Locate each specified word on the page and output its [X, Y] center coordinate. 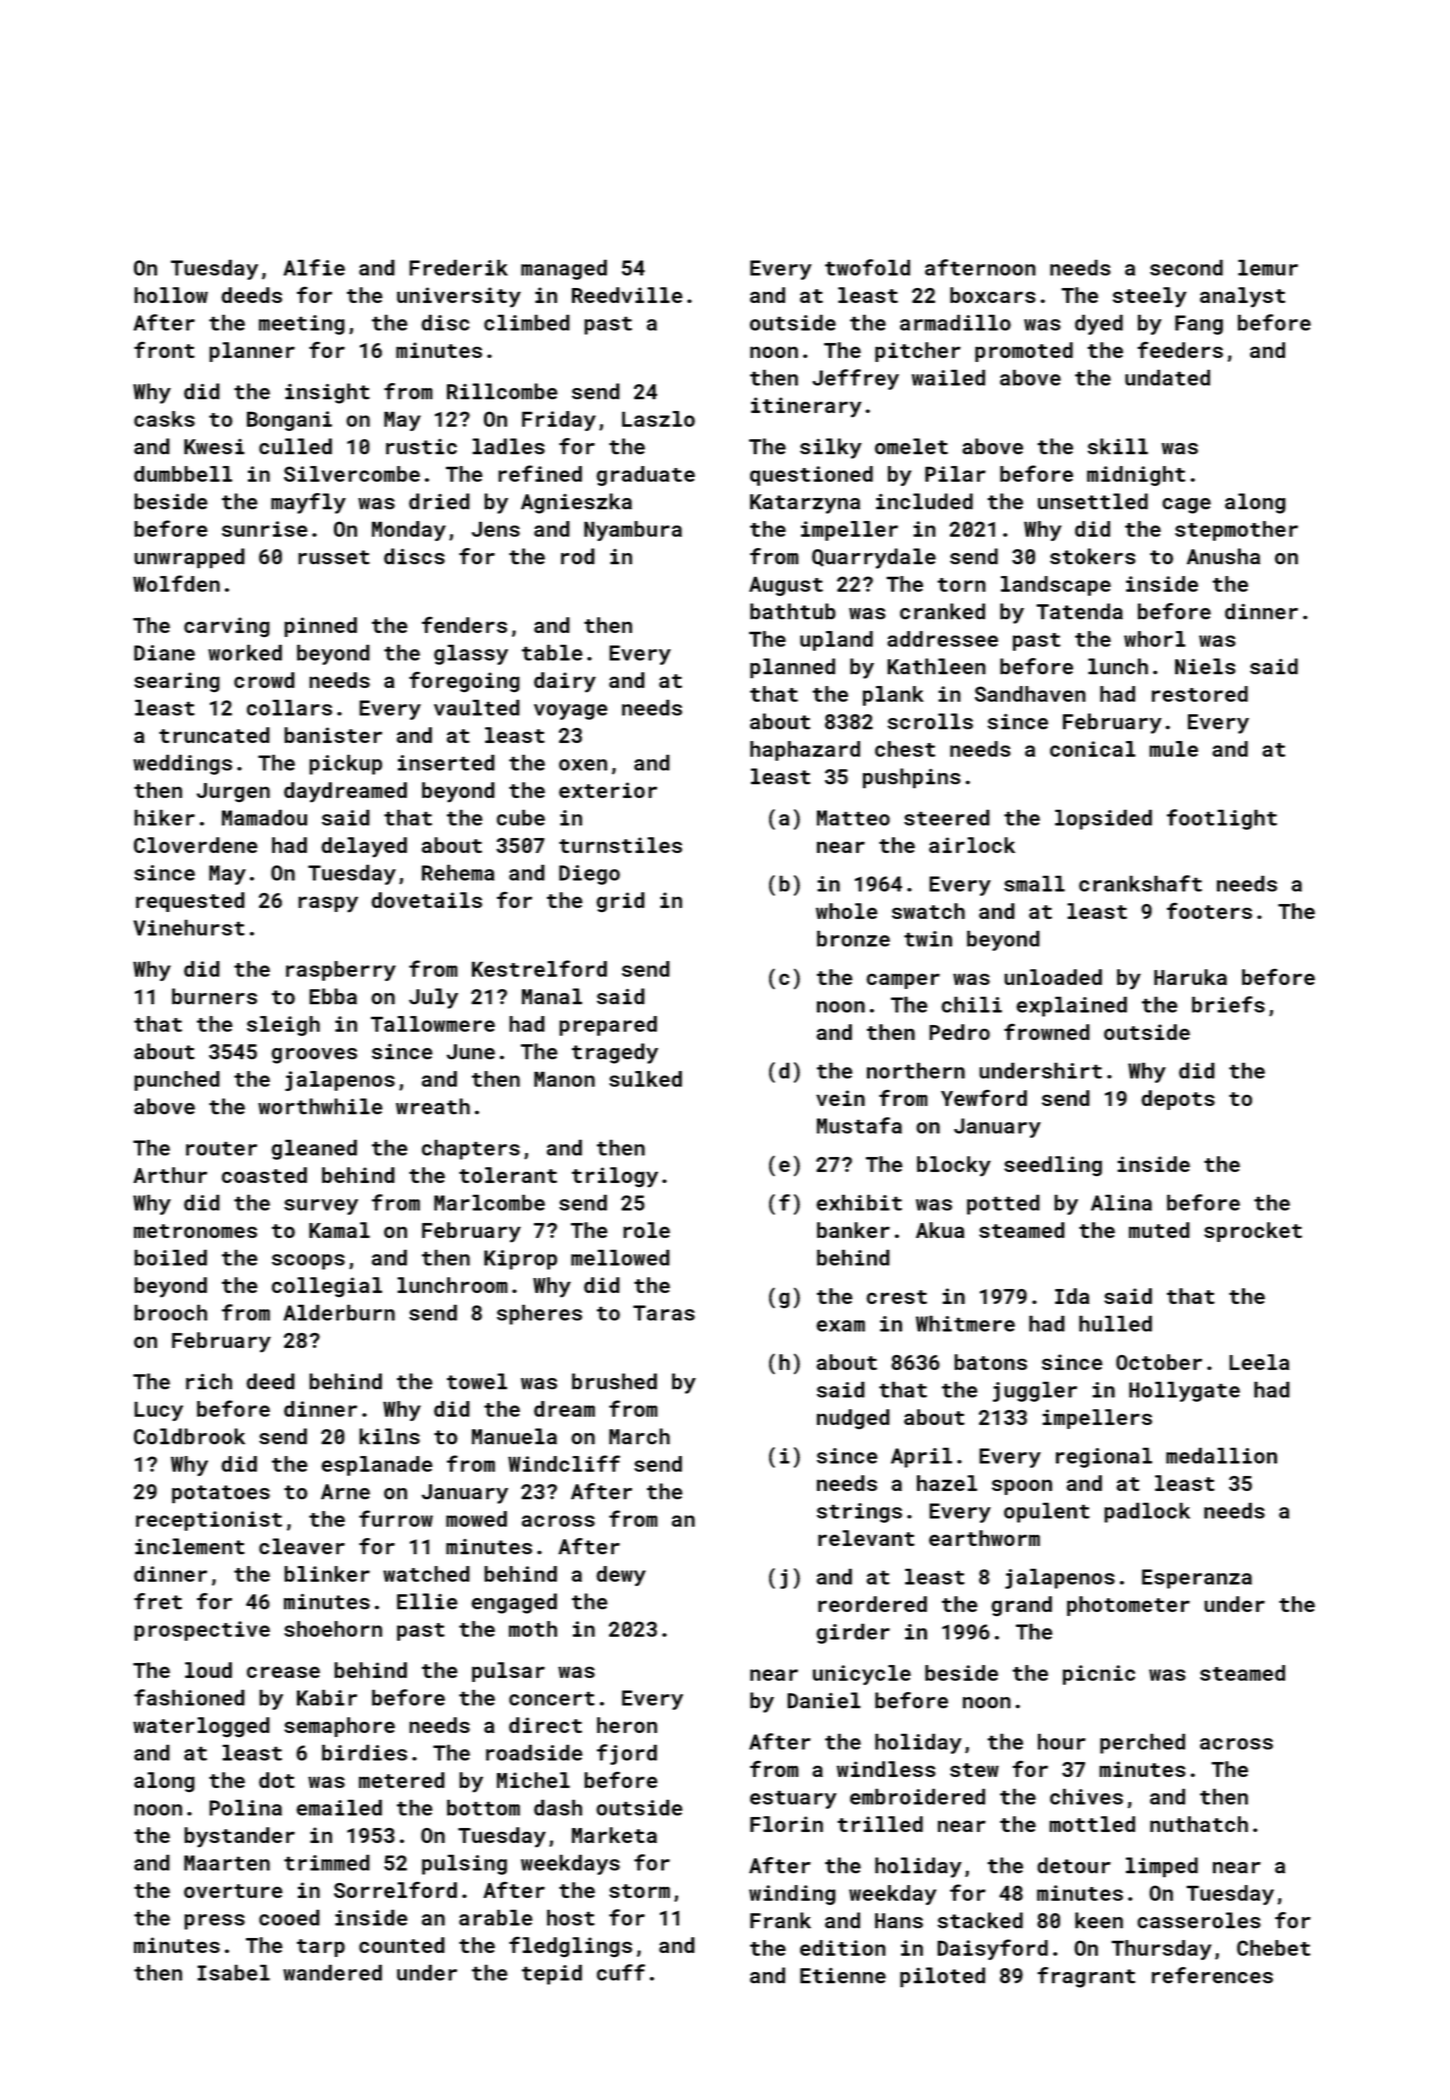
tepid [552, 1974]
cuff [621, 1972]
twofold [867, 267]
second [1186, 267]
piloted [942, 1977]
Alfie [314, 267]
